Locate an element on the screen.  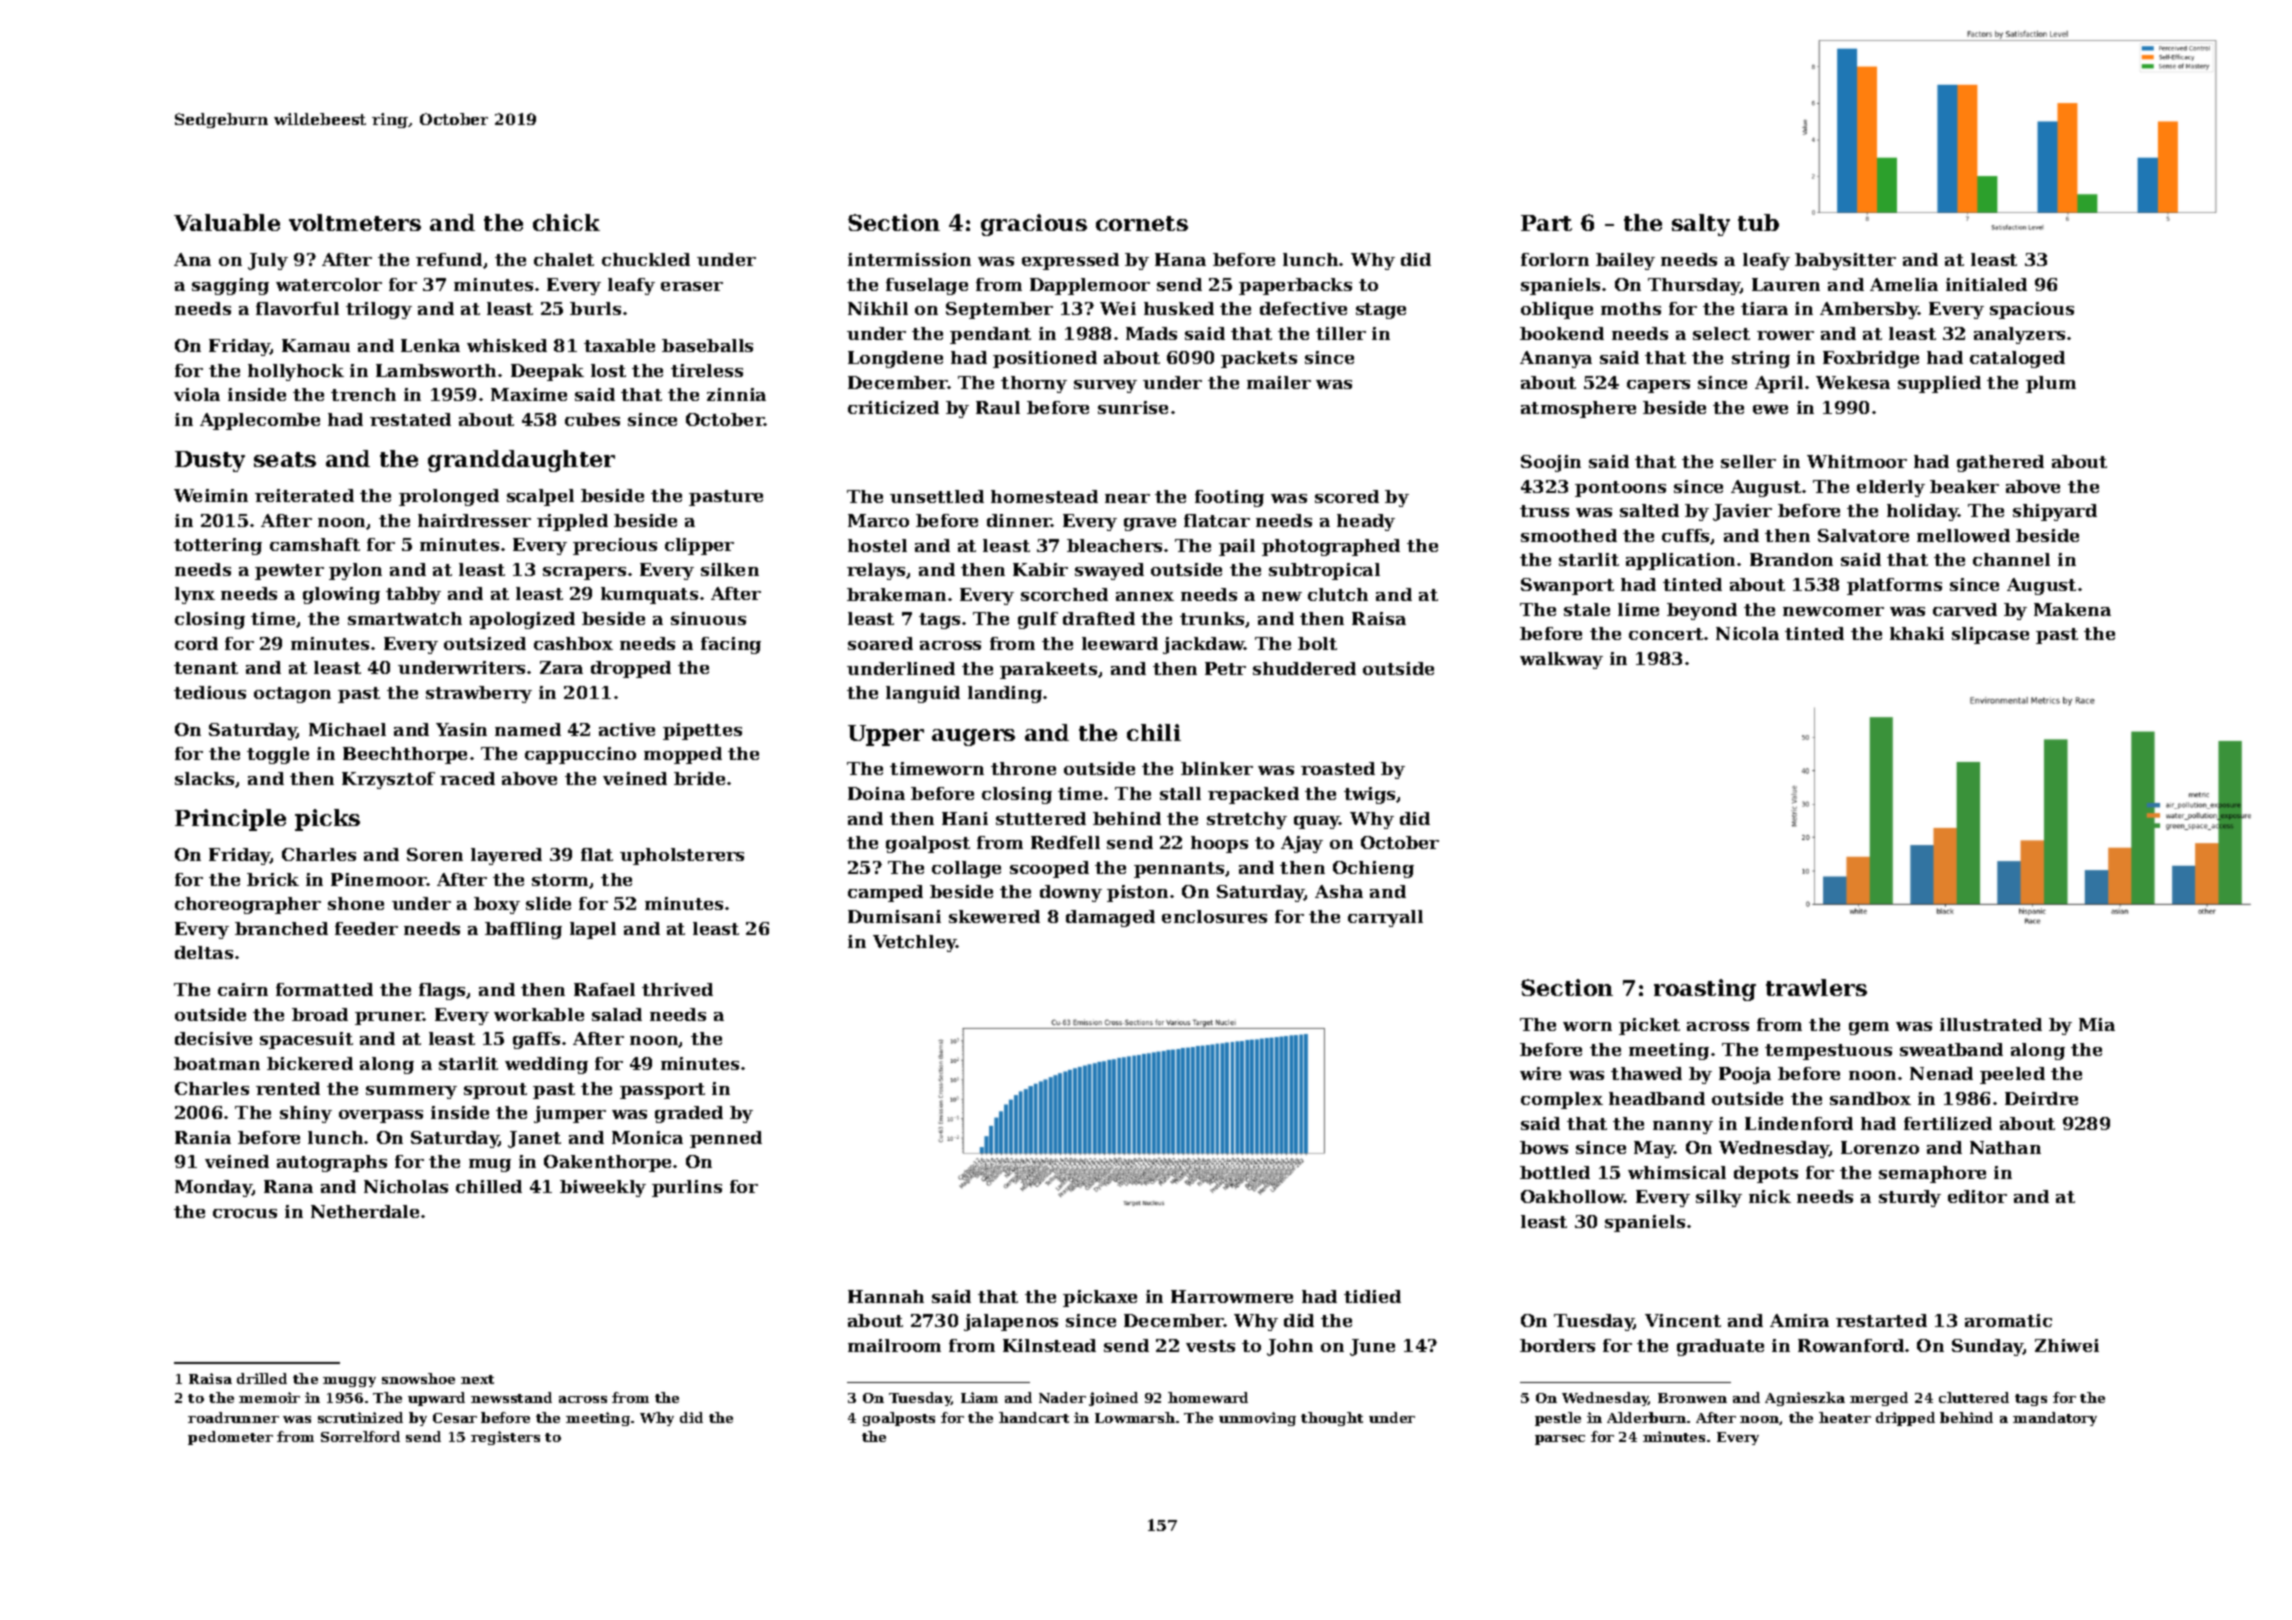
cornets is located at coordinates (1142, 223).
